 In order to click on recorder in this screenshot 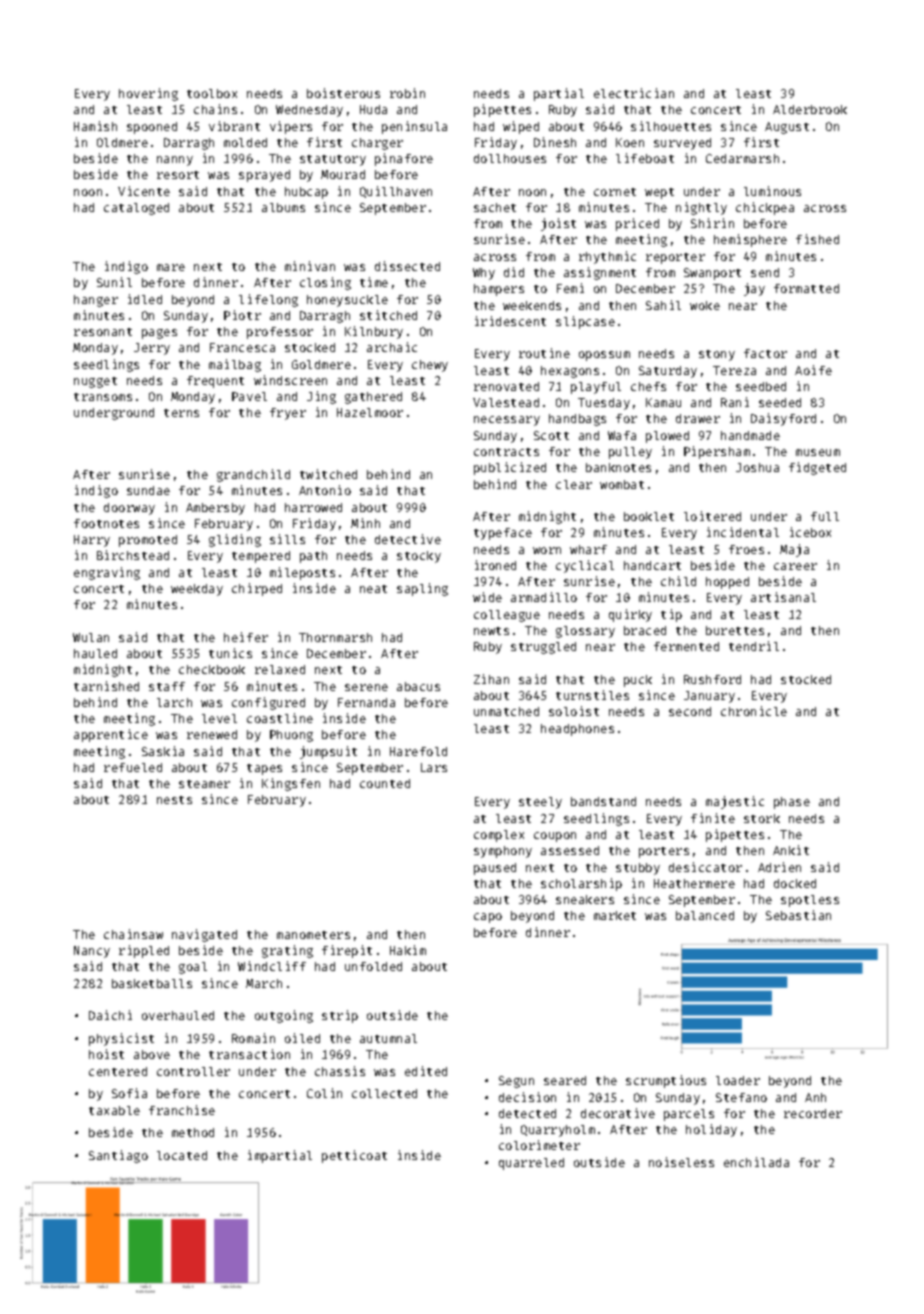, I will do `click(813, 1113)`.
